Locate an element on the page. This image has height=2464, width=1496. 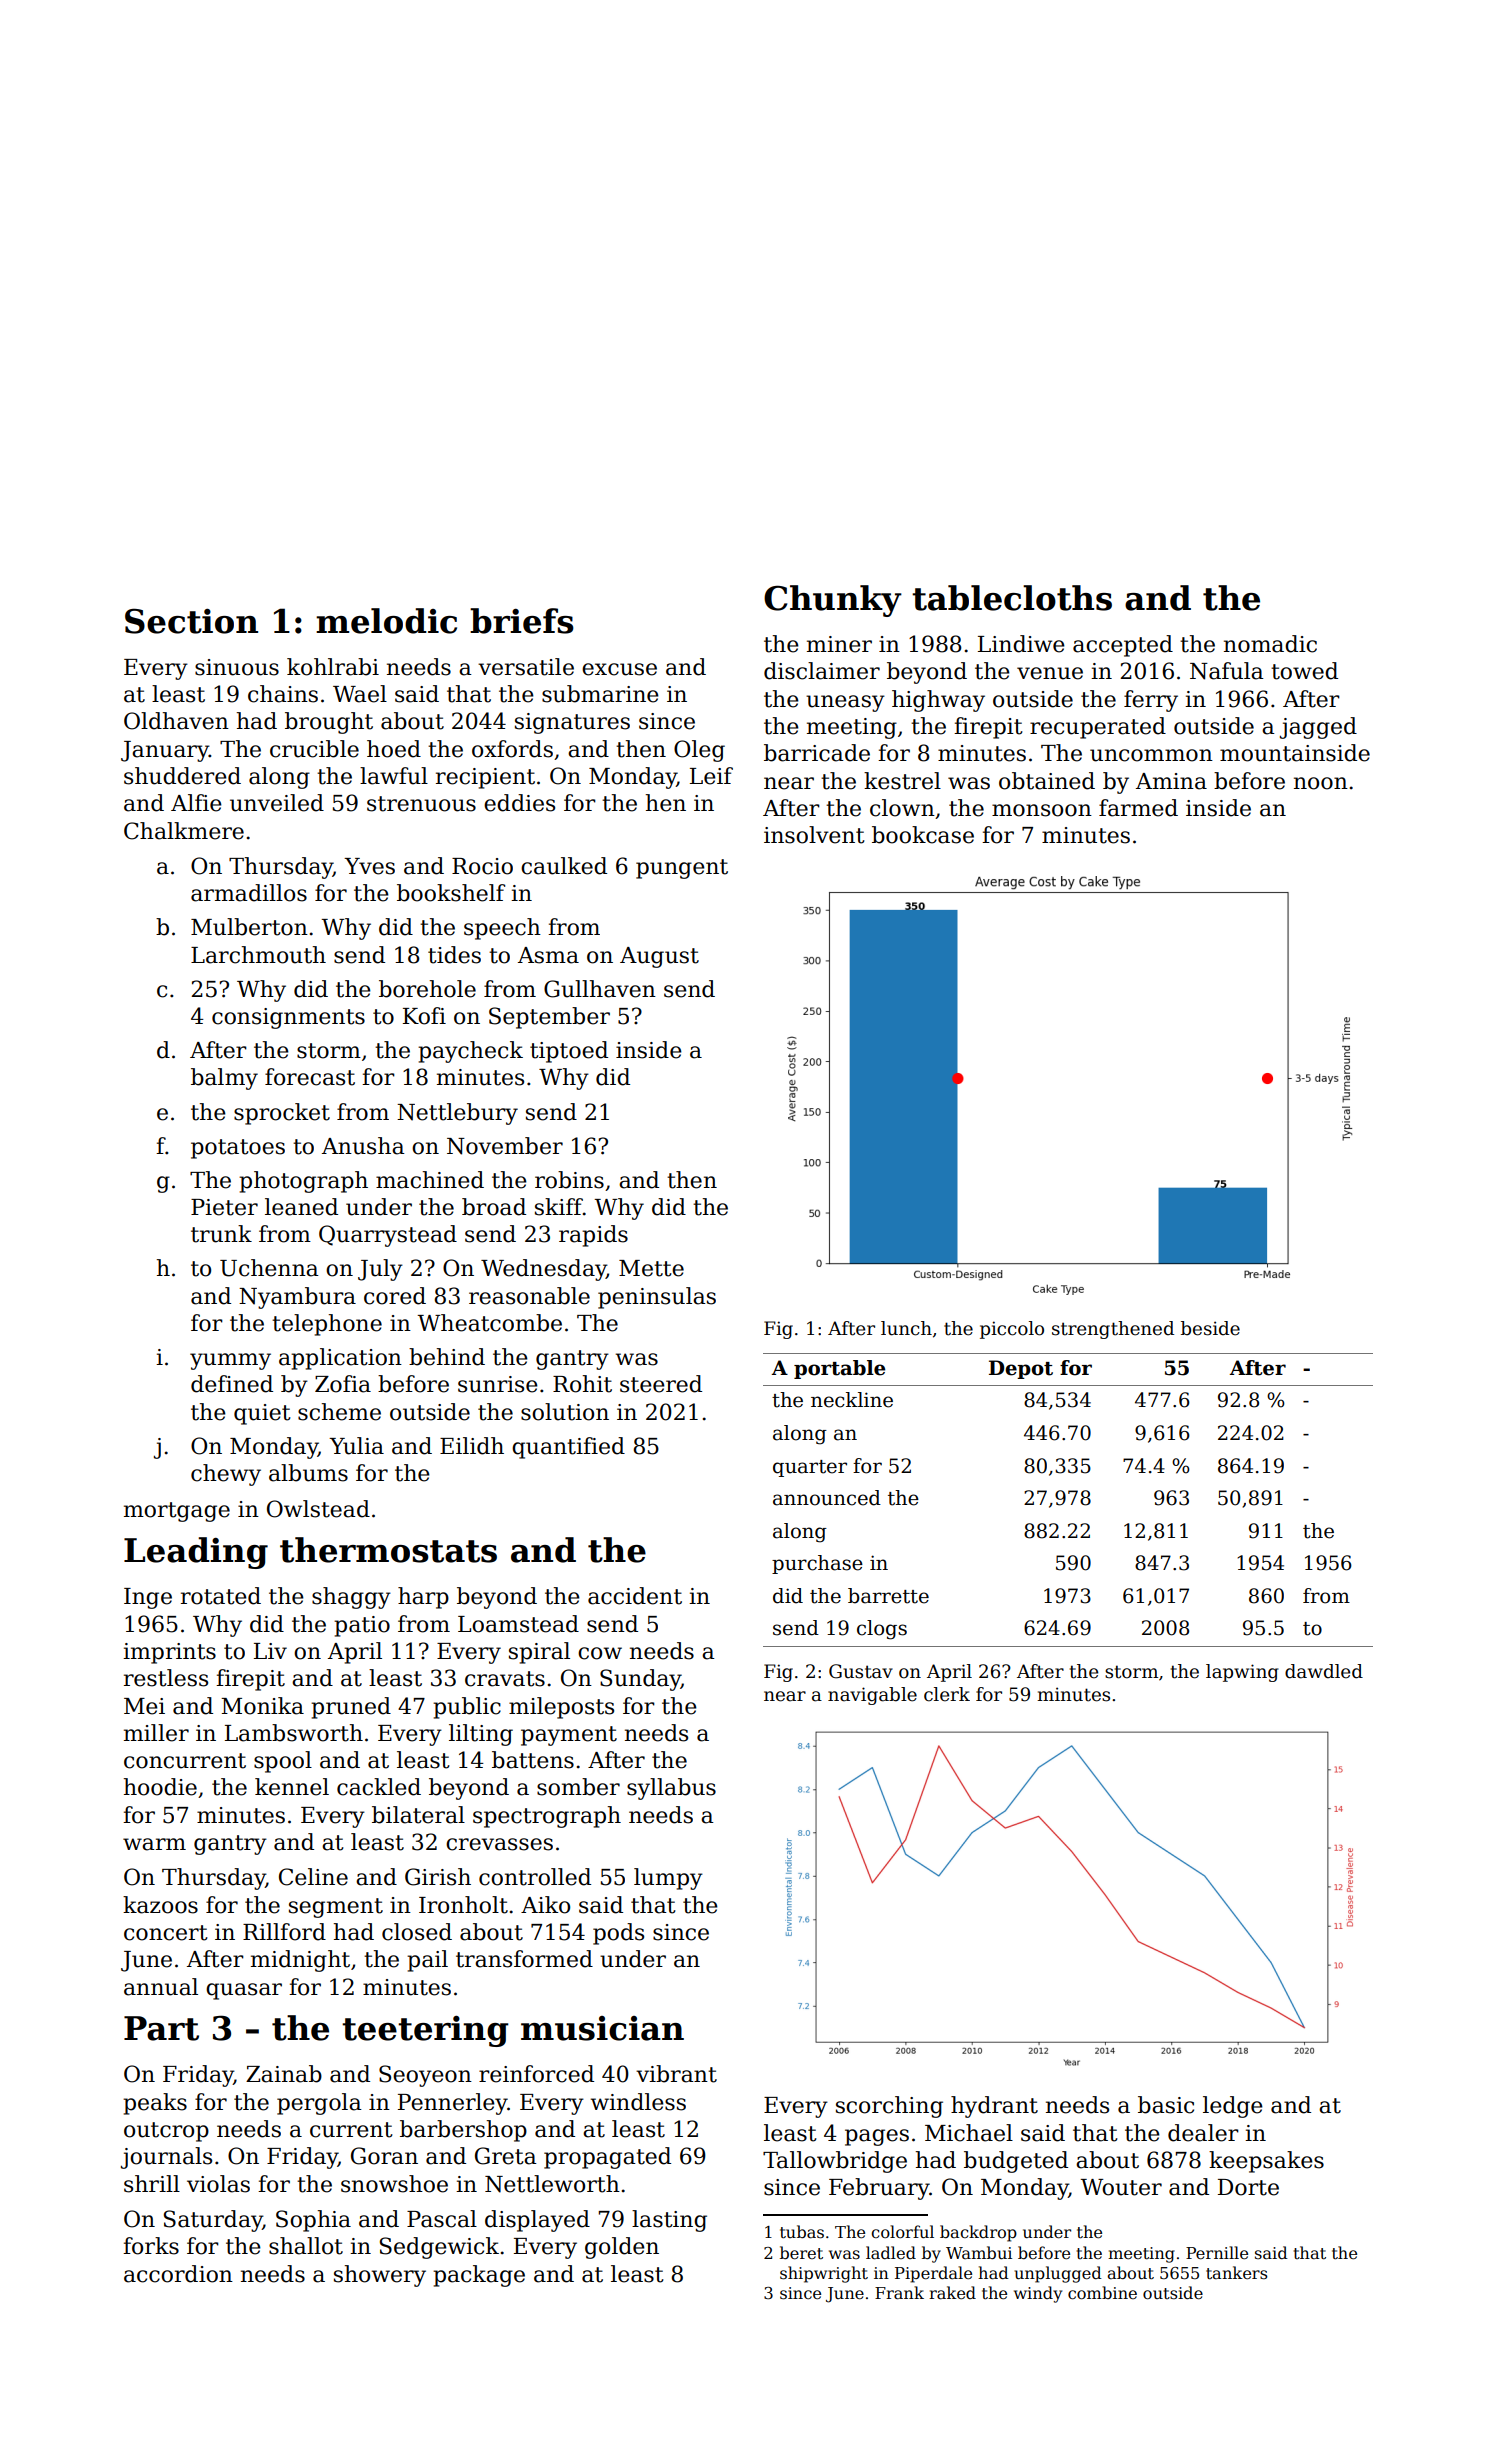
Part is located at coordinates (161, 2028).
